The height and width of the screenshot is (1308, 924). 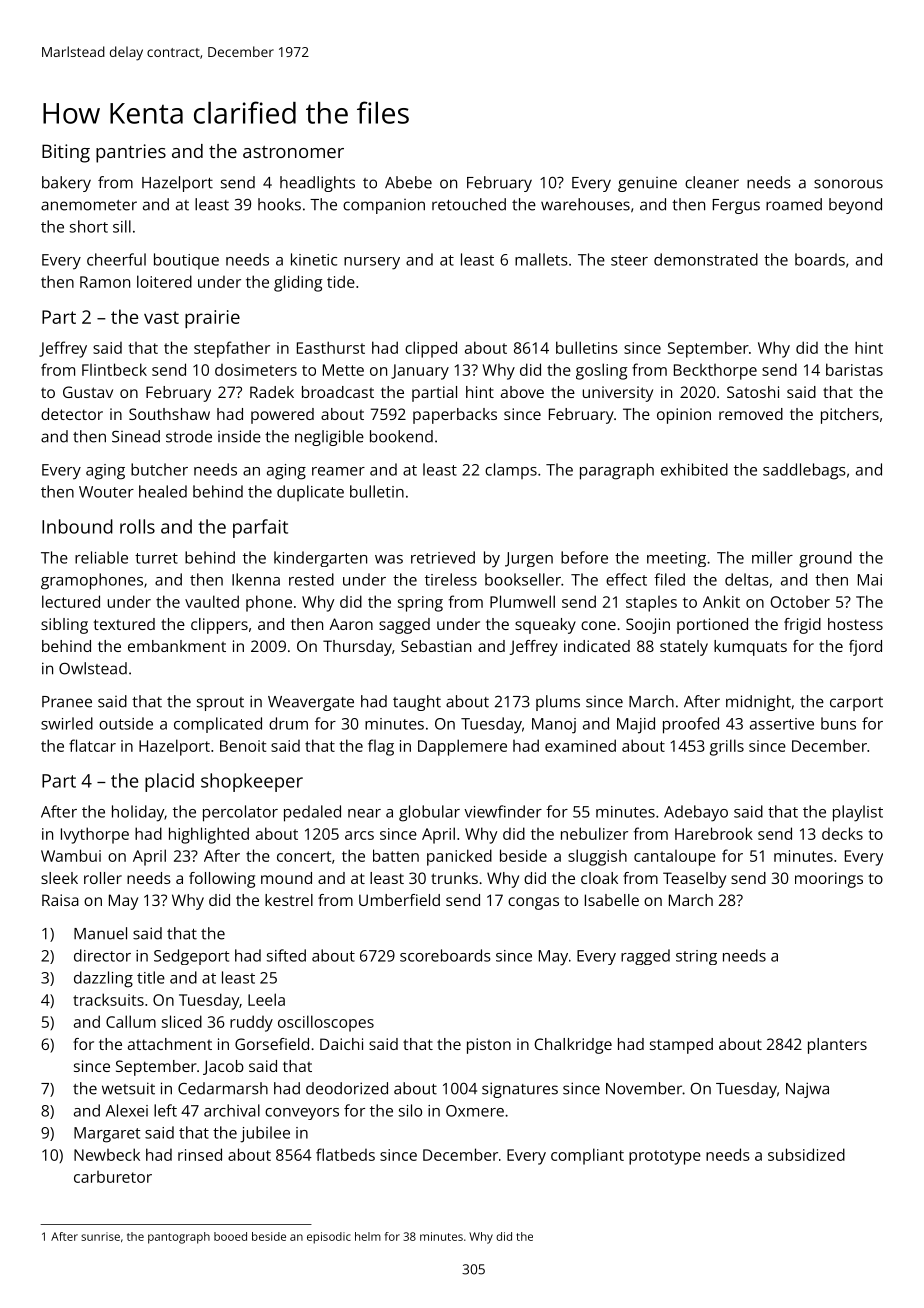 What do you see at coordinates (706, 259) in the screenshot?
I see `demonstrated` at bounding box center [706, 259].
